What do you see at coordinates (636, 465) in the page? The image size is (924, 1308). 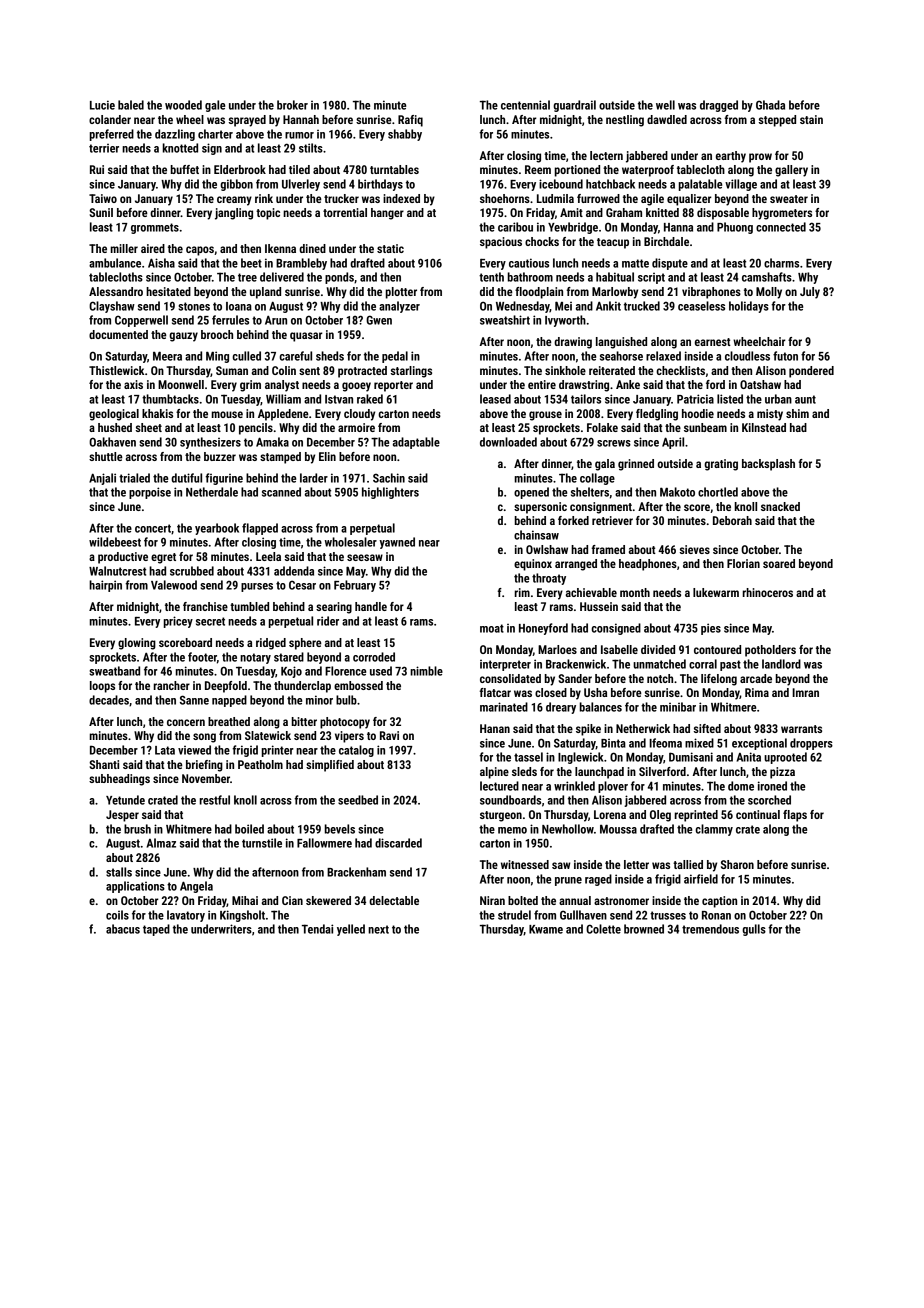 I see `grinned` at bounding box center [636, 465].
